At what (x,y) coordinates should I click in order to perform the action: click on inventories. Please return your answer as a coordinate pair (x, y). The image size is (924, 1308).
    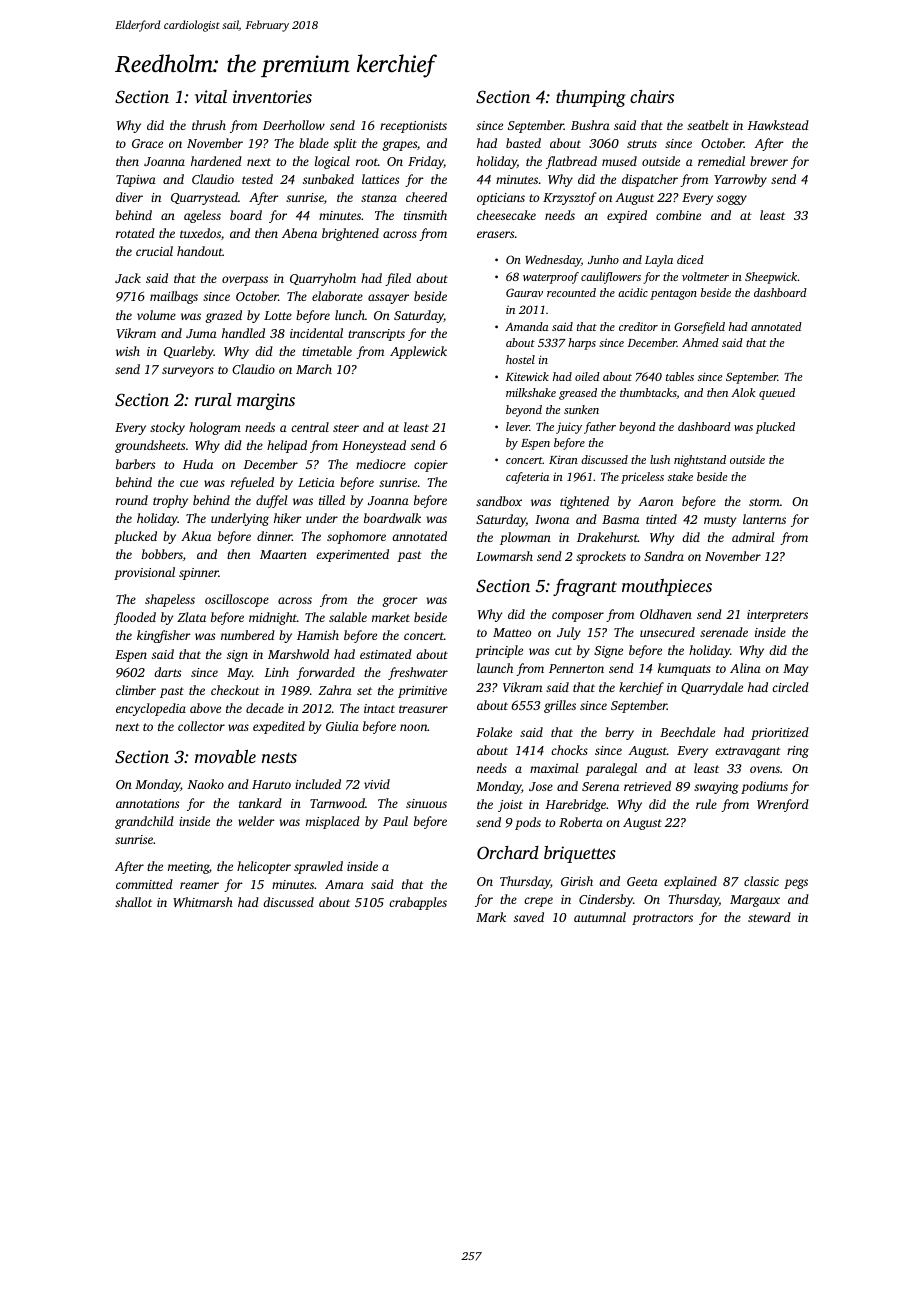
    Looking at the image, I should click on (272, 96).
